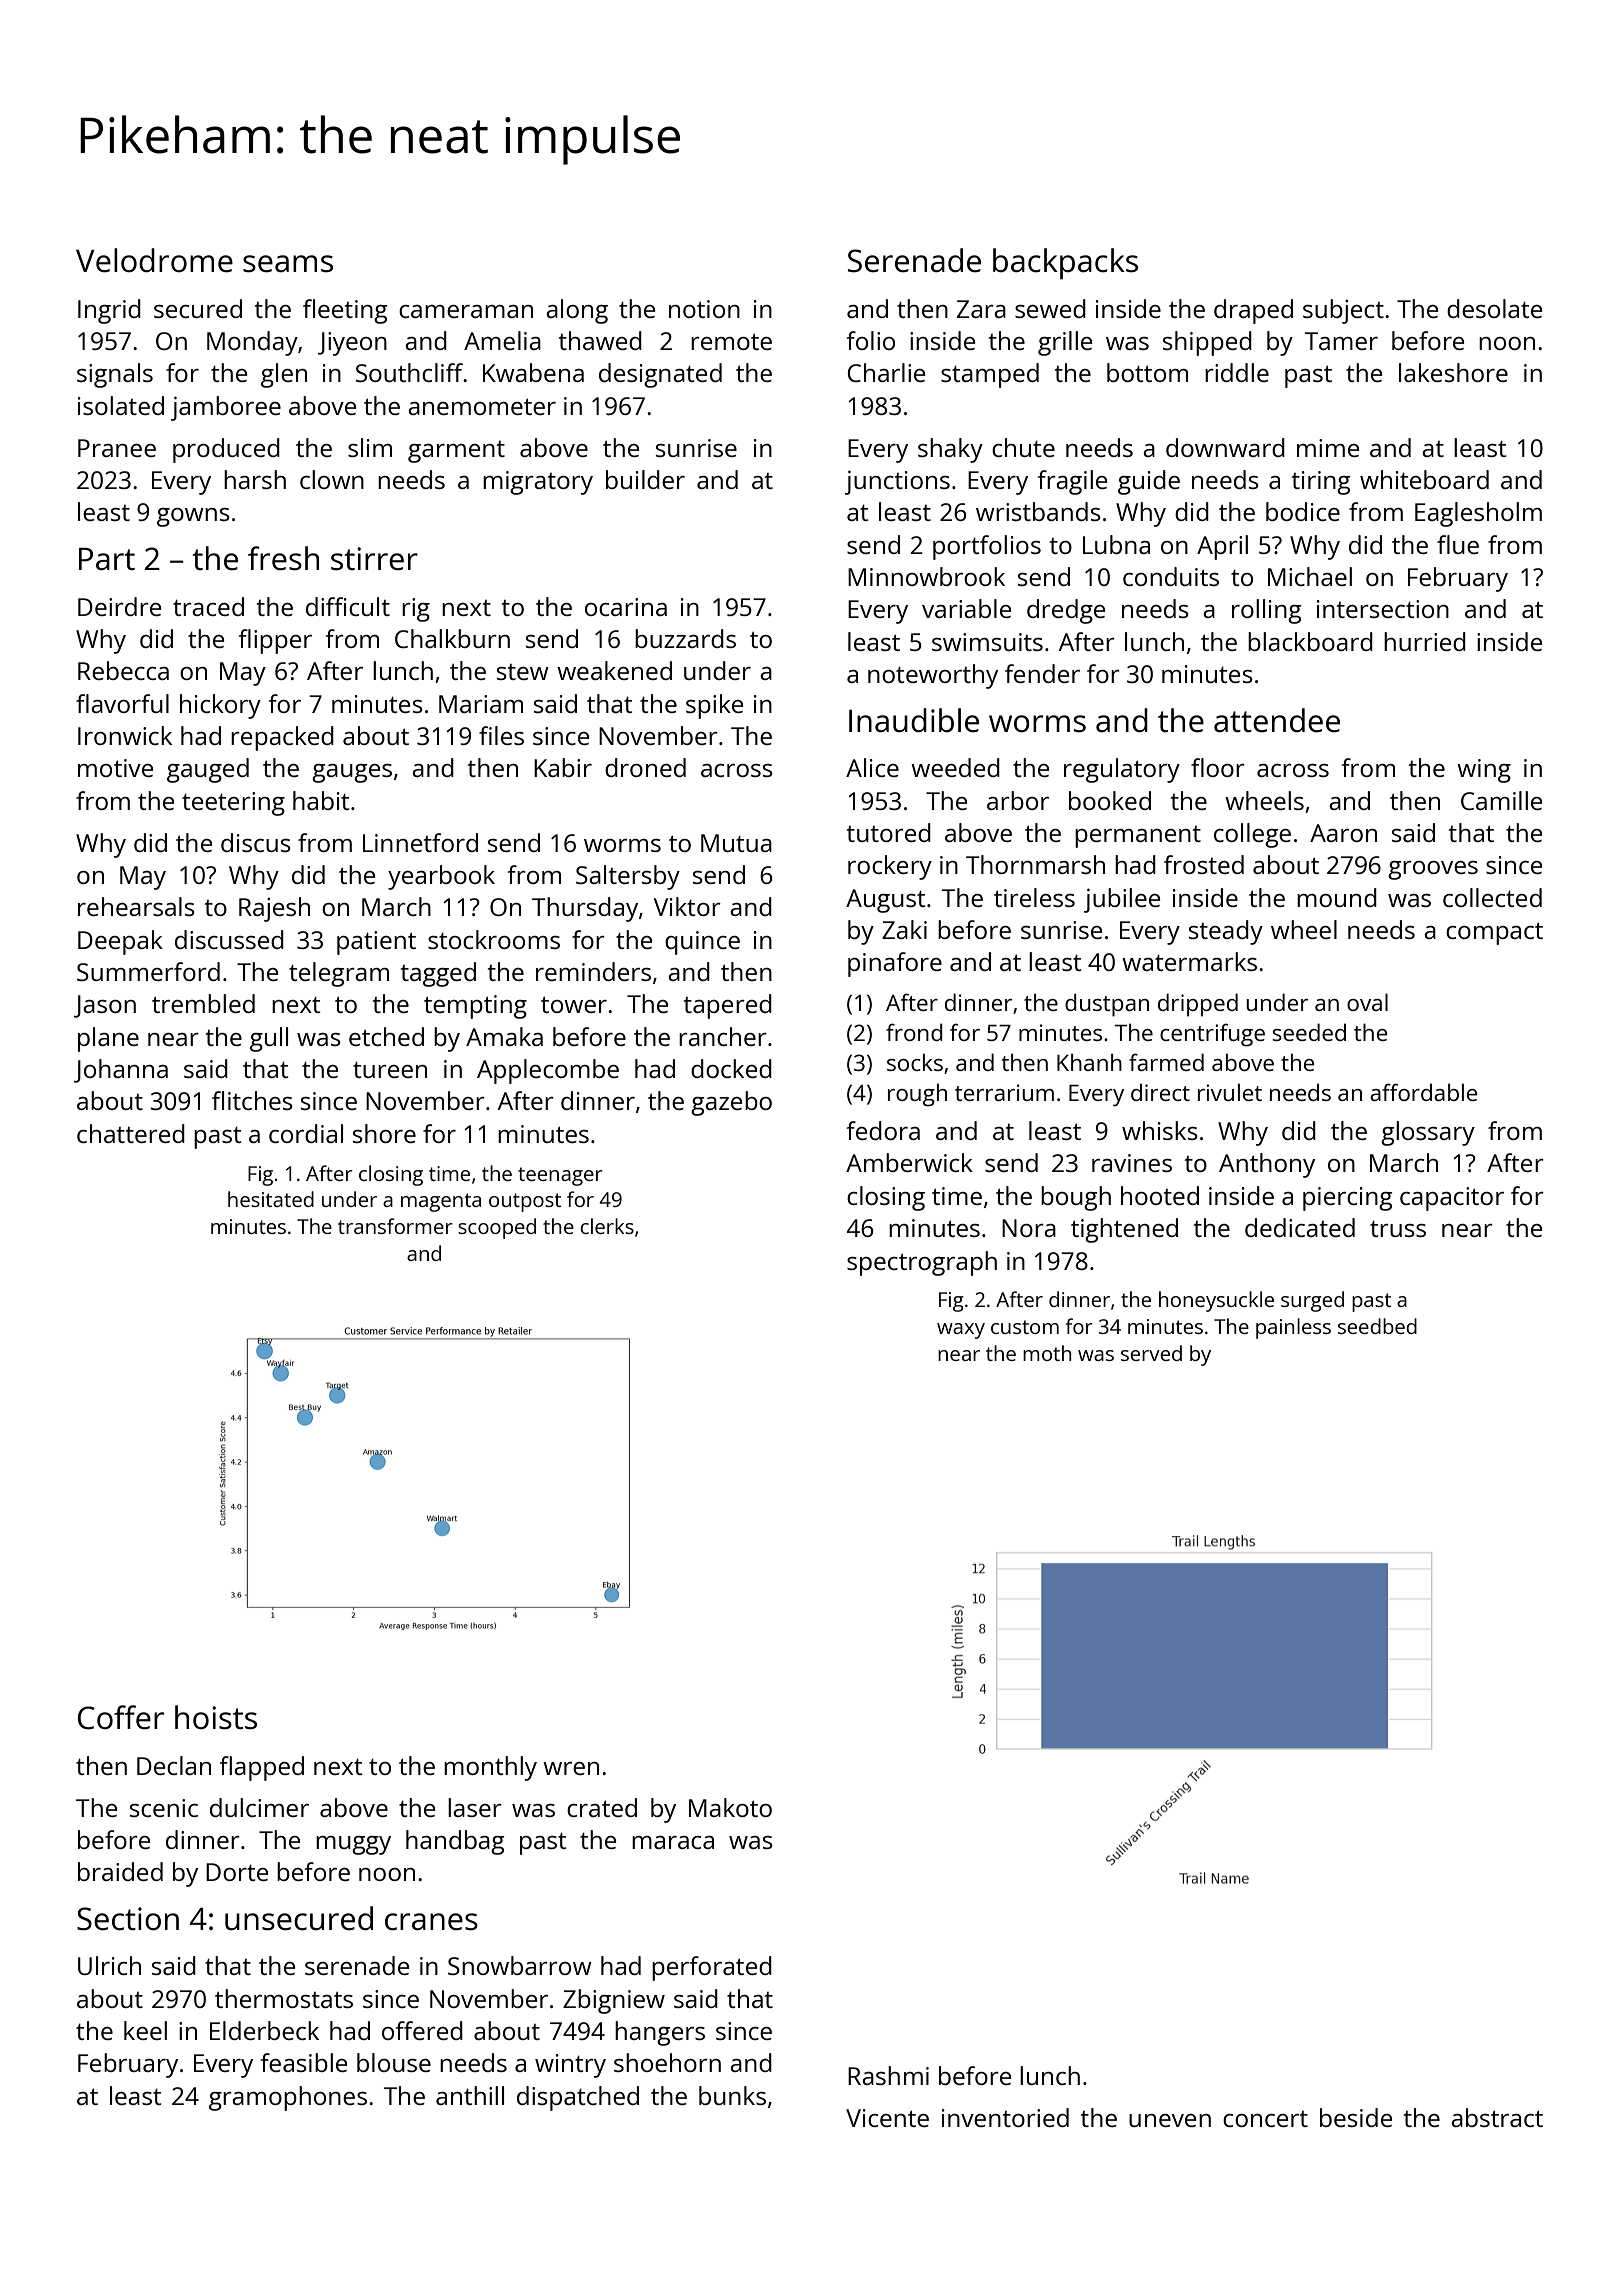 This image has height=2292, width=1620. Describe the element at coordinates (288, 2098) in the image. I see `gramophones` at that location.
